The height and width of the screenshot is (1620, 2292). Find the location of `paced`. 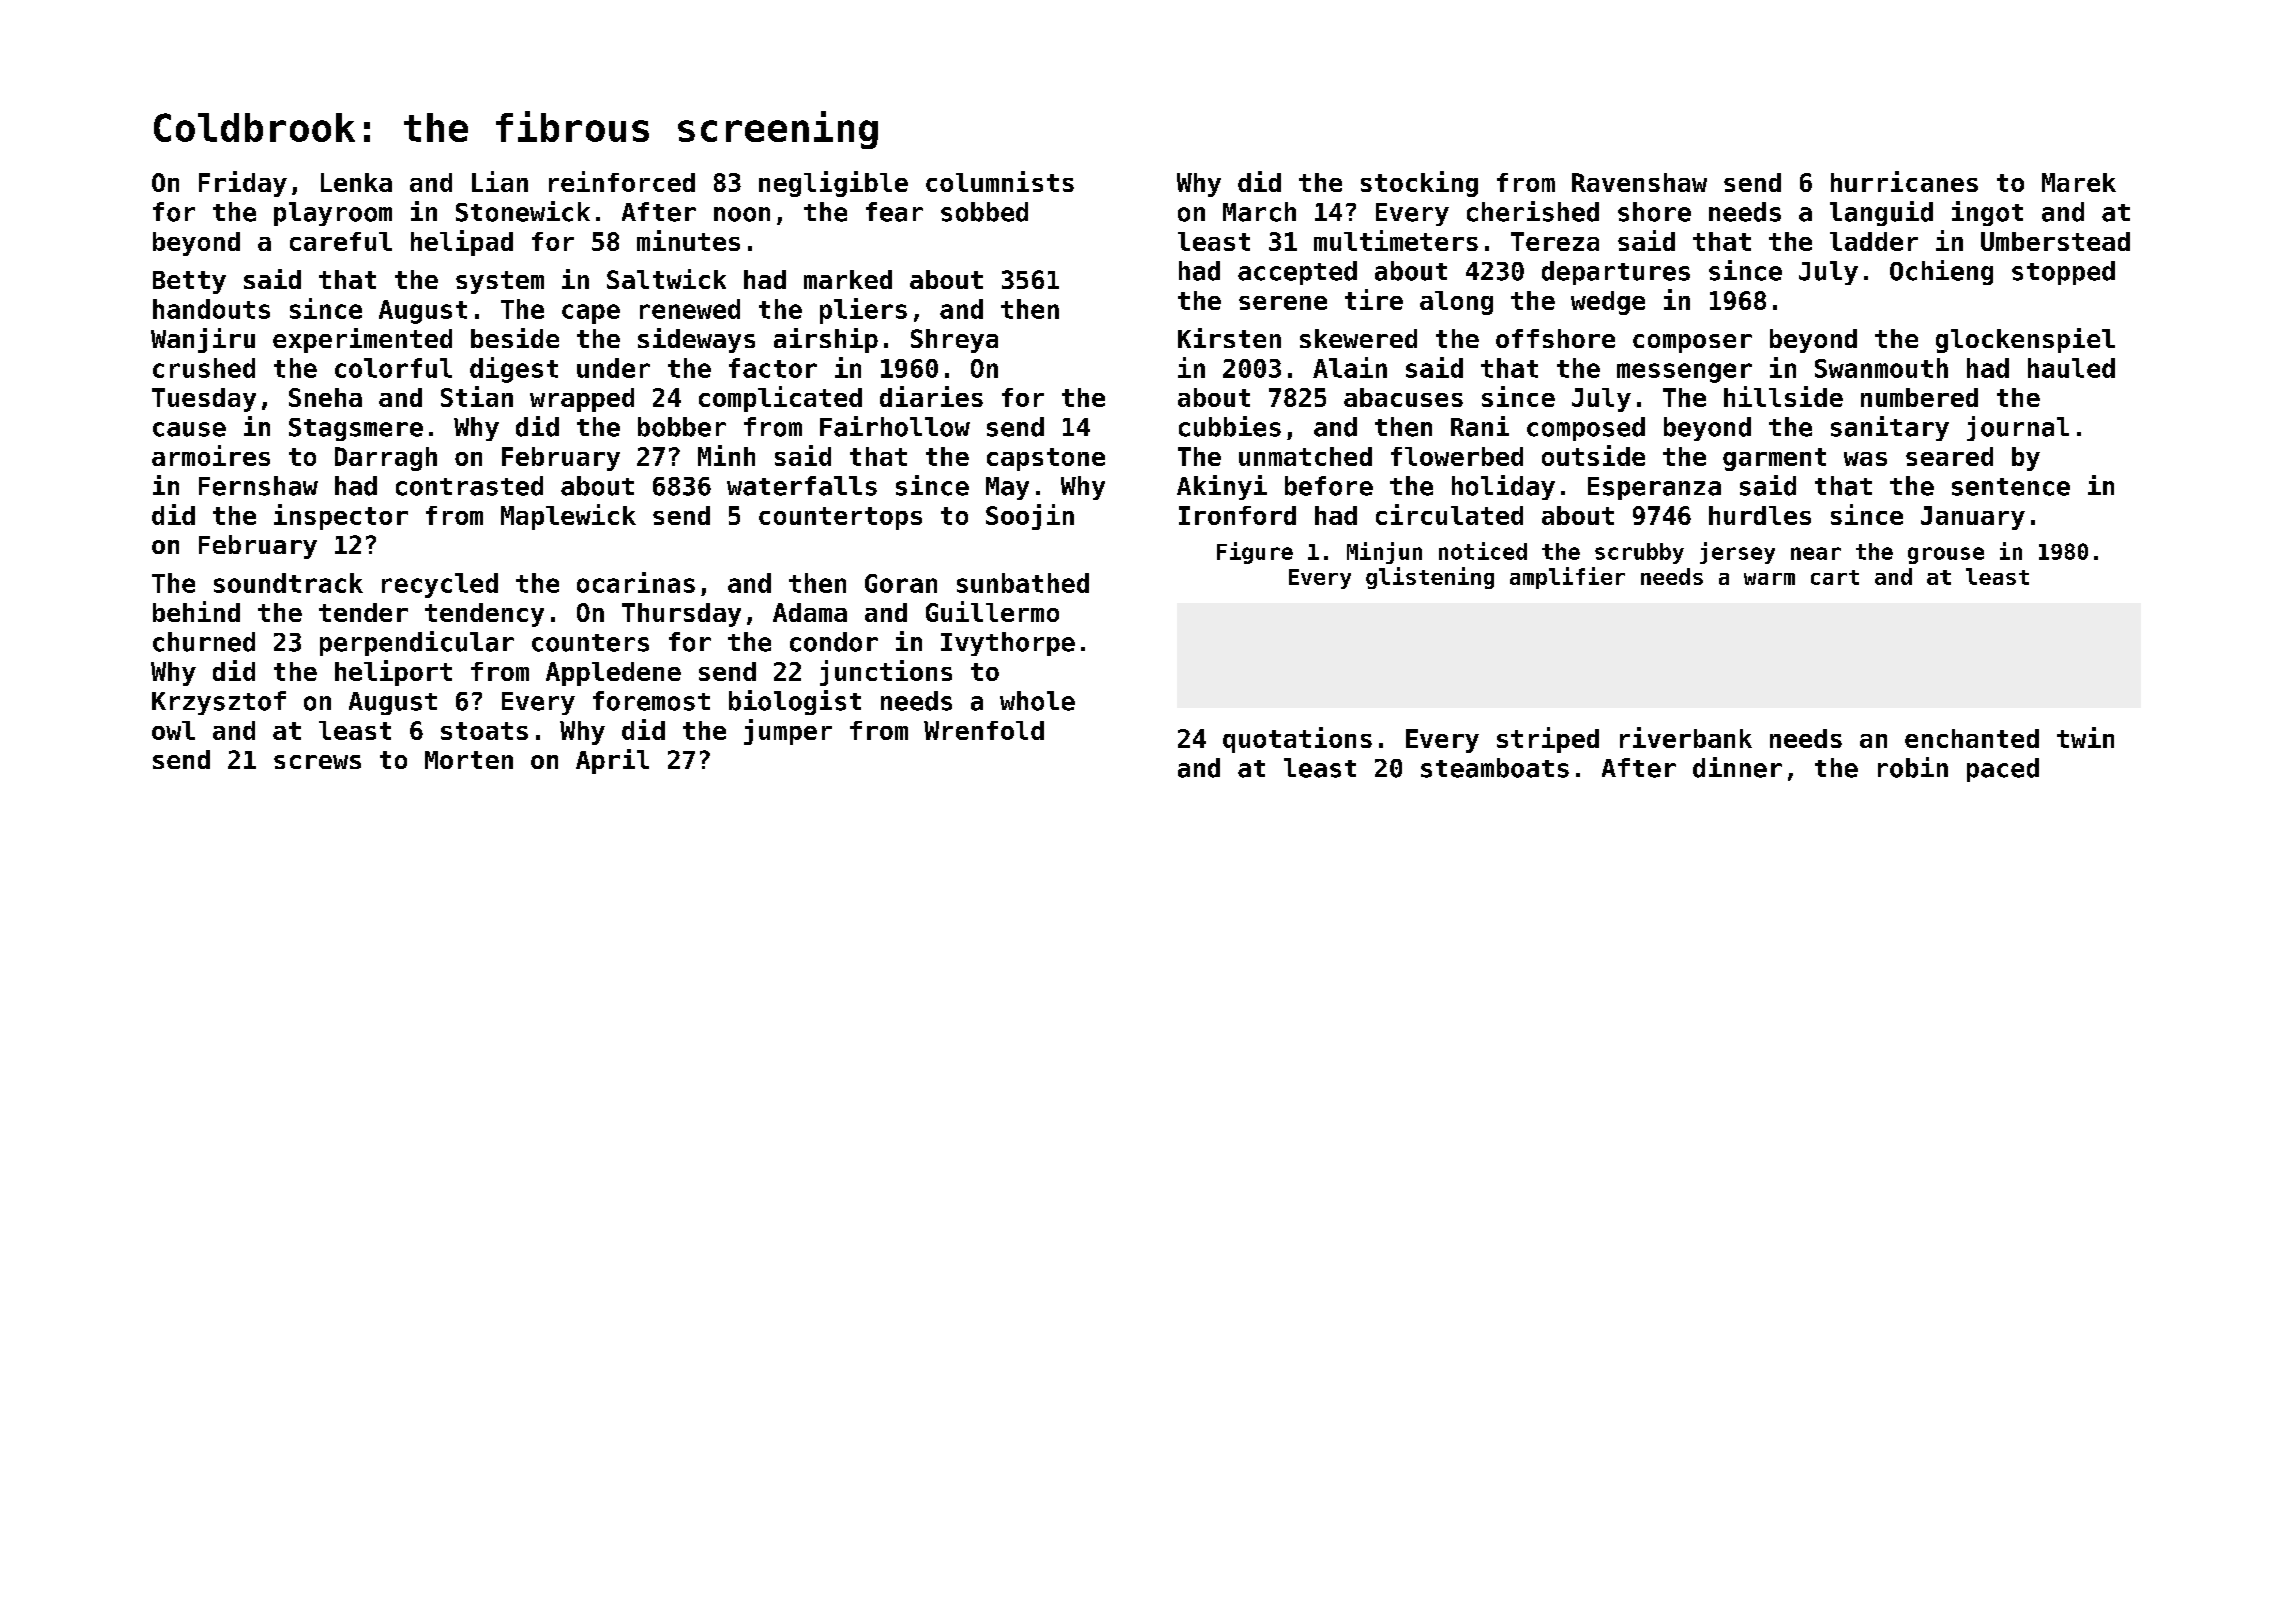

paced is located at coordinates (2003, 770).
